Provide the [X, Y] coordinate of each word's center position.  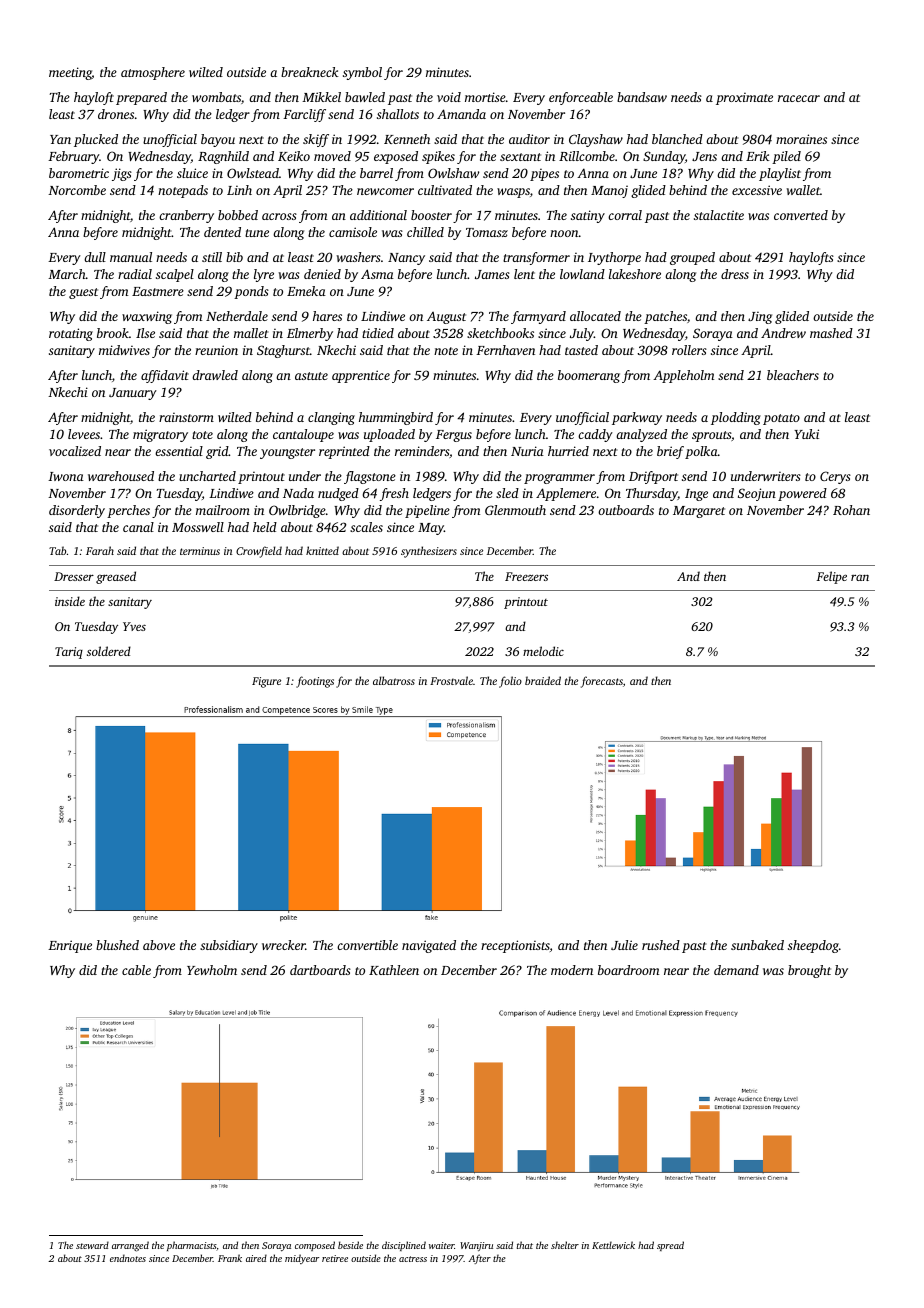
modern [572, 970]
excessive [757, 190]
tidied [378, 333]
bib [234, 257]
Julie [624, 945]
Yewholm [212, 970]
